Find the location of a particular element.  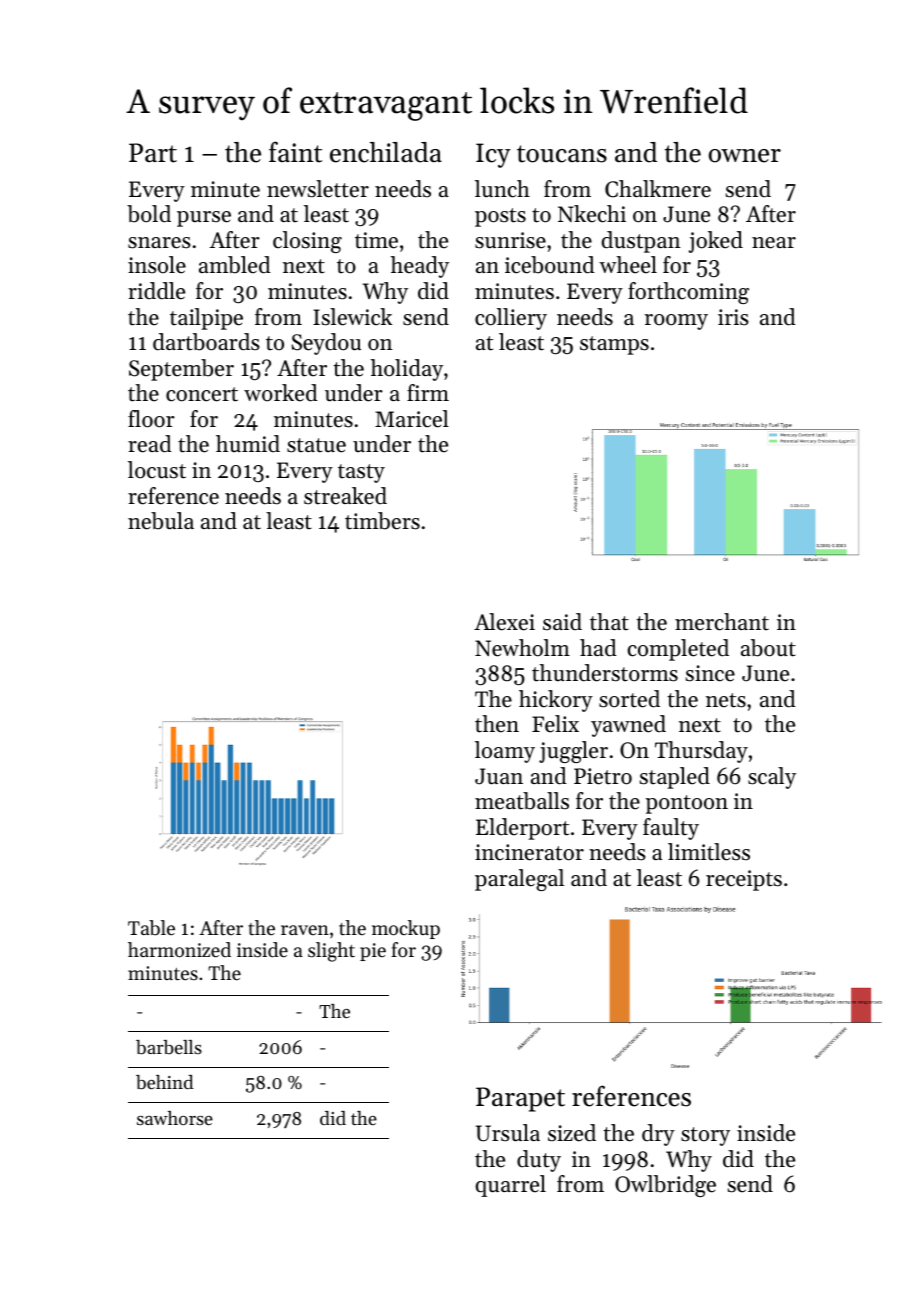

sawhorse is located at coordinates (175, 1118).
